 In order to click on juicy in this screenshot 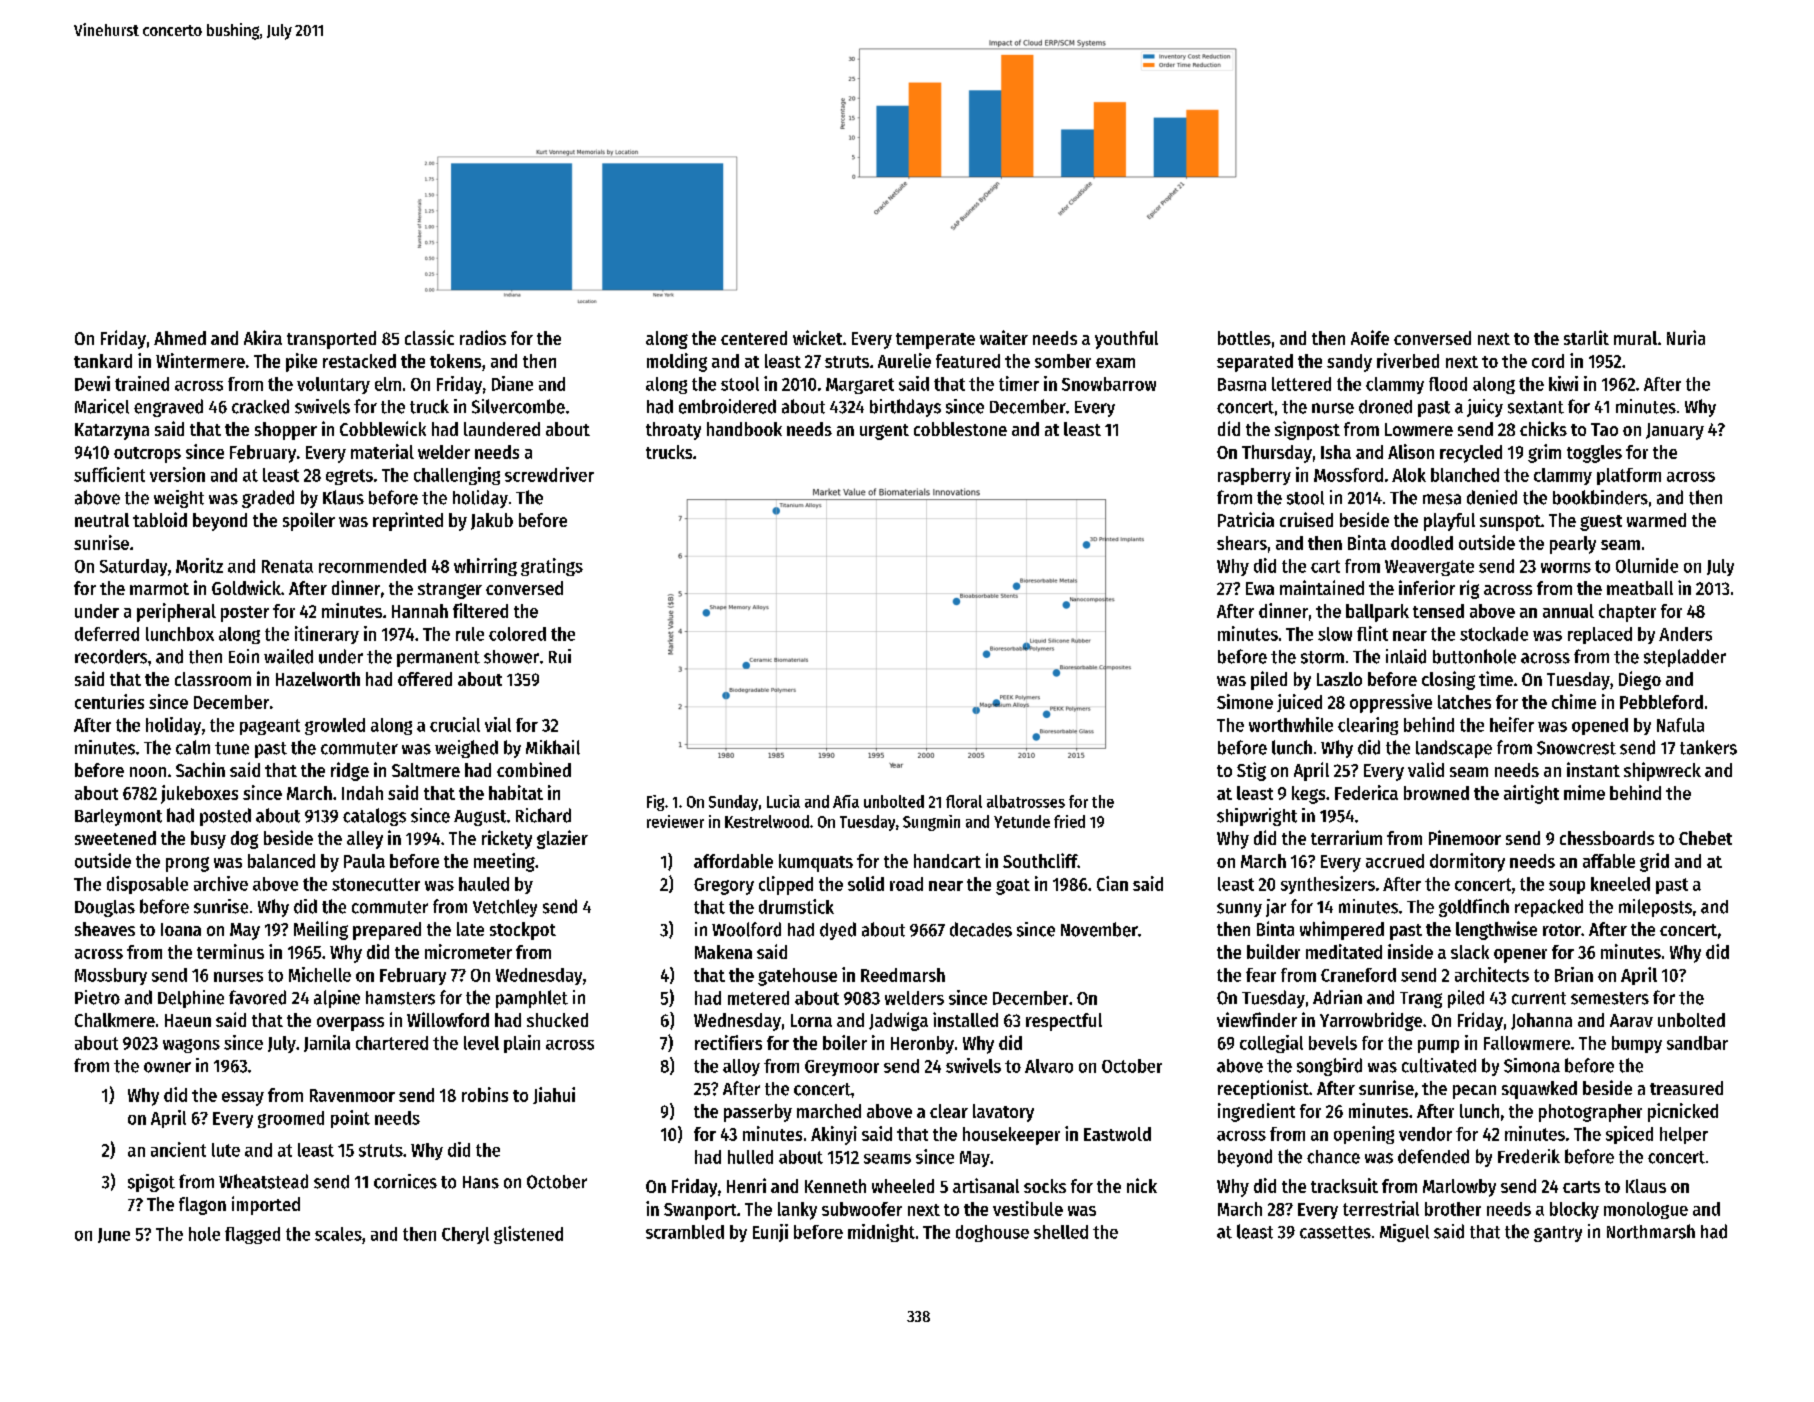, I will do `click(1485, 408)`.
